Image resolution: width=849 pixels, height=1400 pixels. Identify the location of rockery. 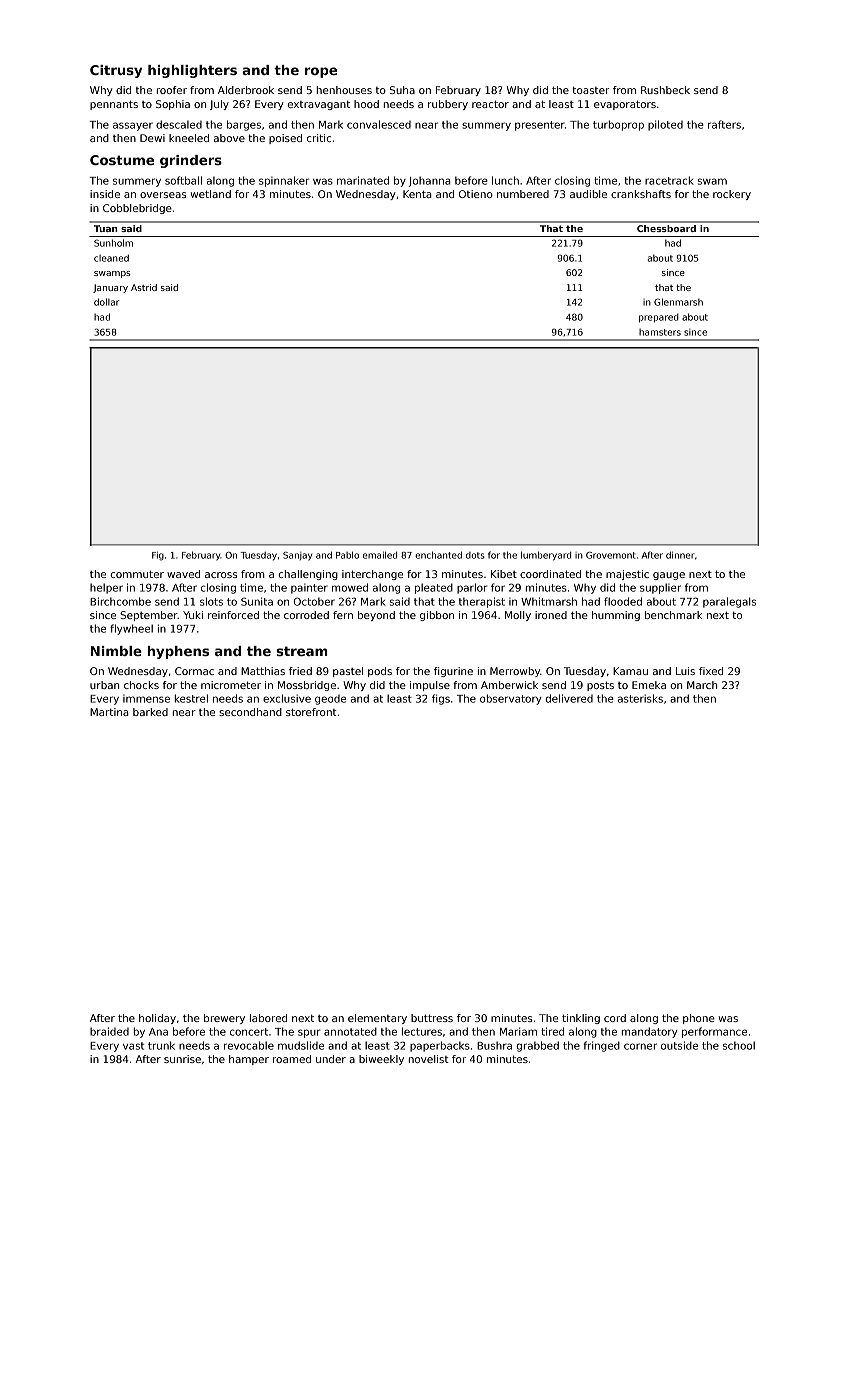
(732, 195).
